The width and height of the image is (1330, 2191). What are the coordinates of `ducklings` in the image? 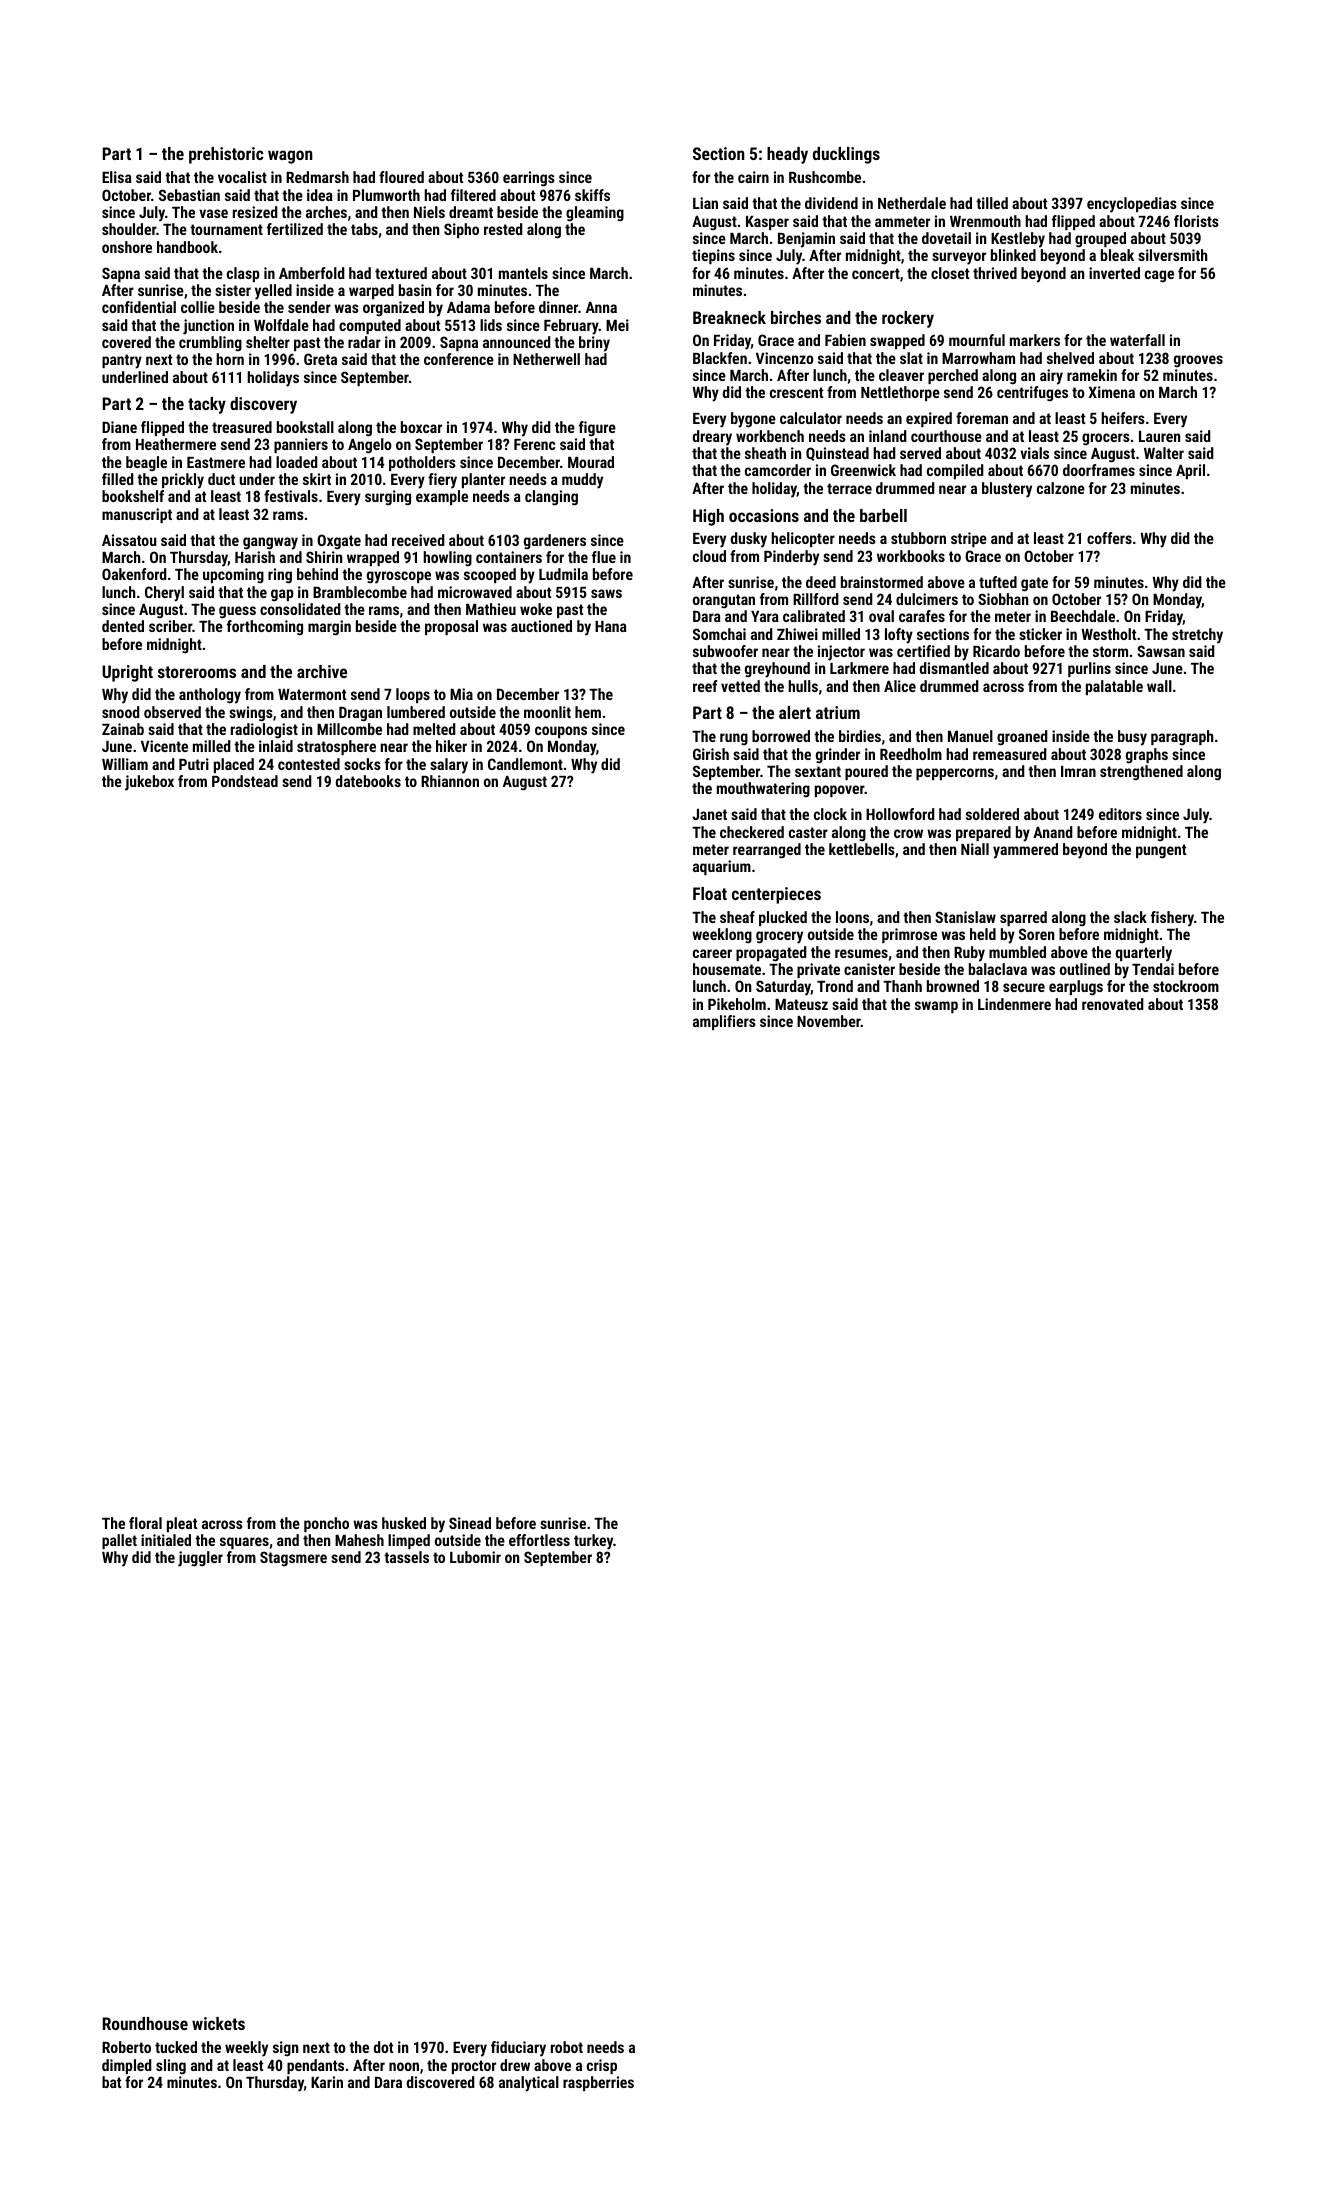 It's located at (846, 155).
